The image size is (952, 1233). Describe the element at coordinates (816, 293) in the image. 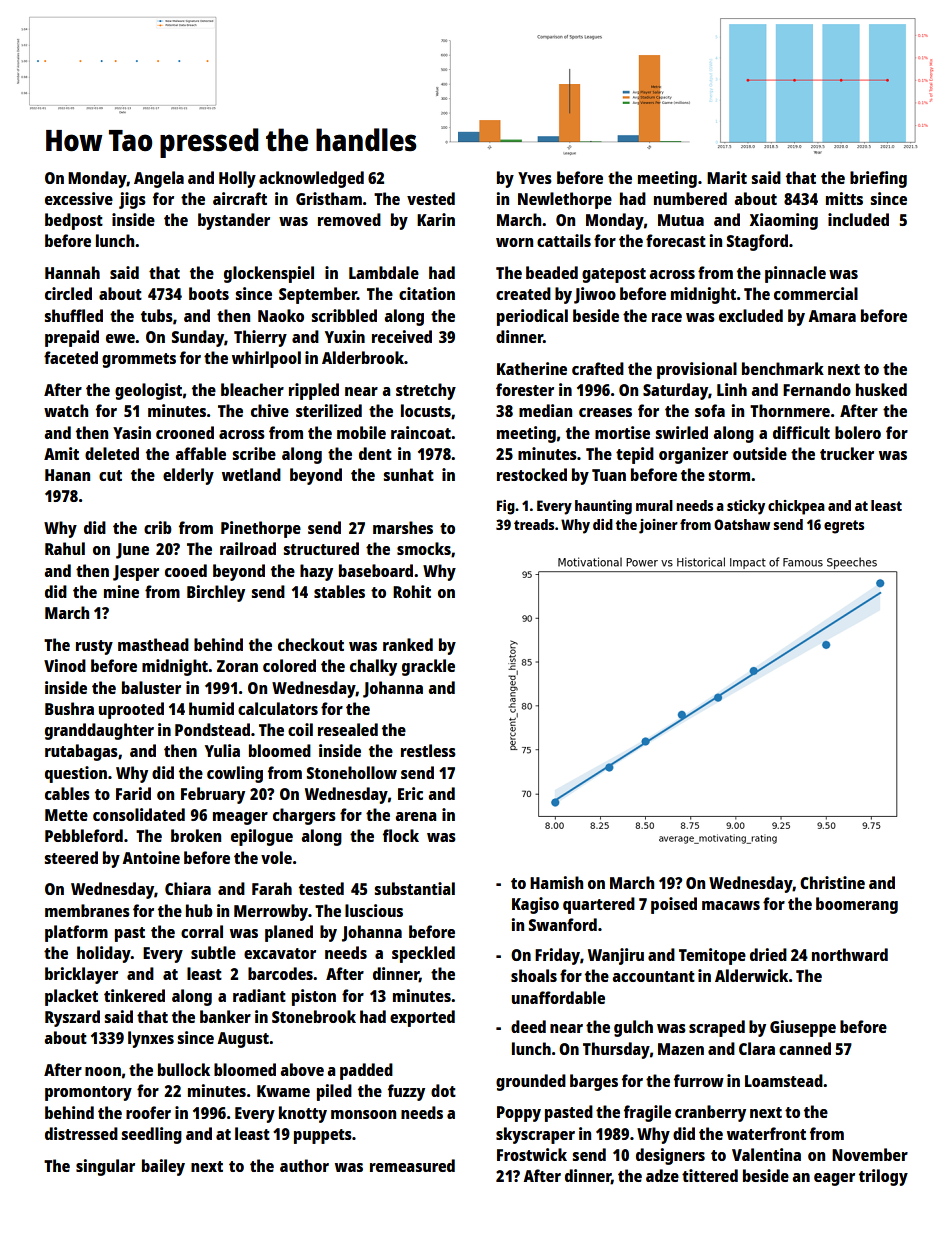

I see `commercial` at that location.
